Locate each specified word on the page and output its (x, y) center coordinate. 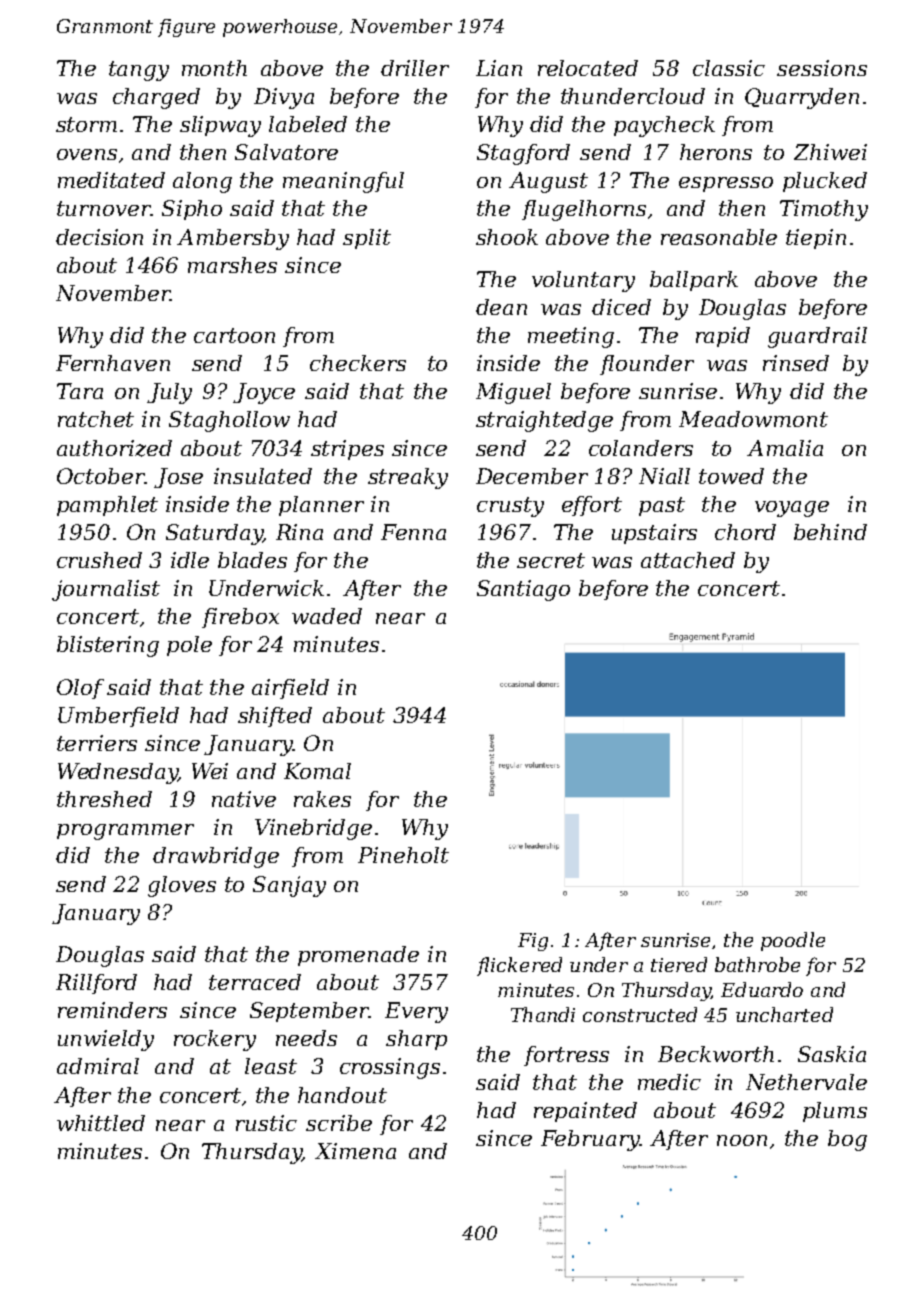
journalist (106, 590)
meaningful (343, 182)
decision (99, 237)
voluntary (583, 281)
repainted (585, 1112)
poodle (793, 941)
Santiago (523, 590)
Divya (284, 98)
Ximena (355, 1151)
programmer (125, 832)
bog (847, 1140)
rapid (723, 337)
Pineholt (403, 855)
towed (731, 476)
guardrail (817, 337)
